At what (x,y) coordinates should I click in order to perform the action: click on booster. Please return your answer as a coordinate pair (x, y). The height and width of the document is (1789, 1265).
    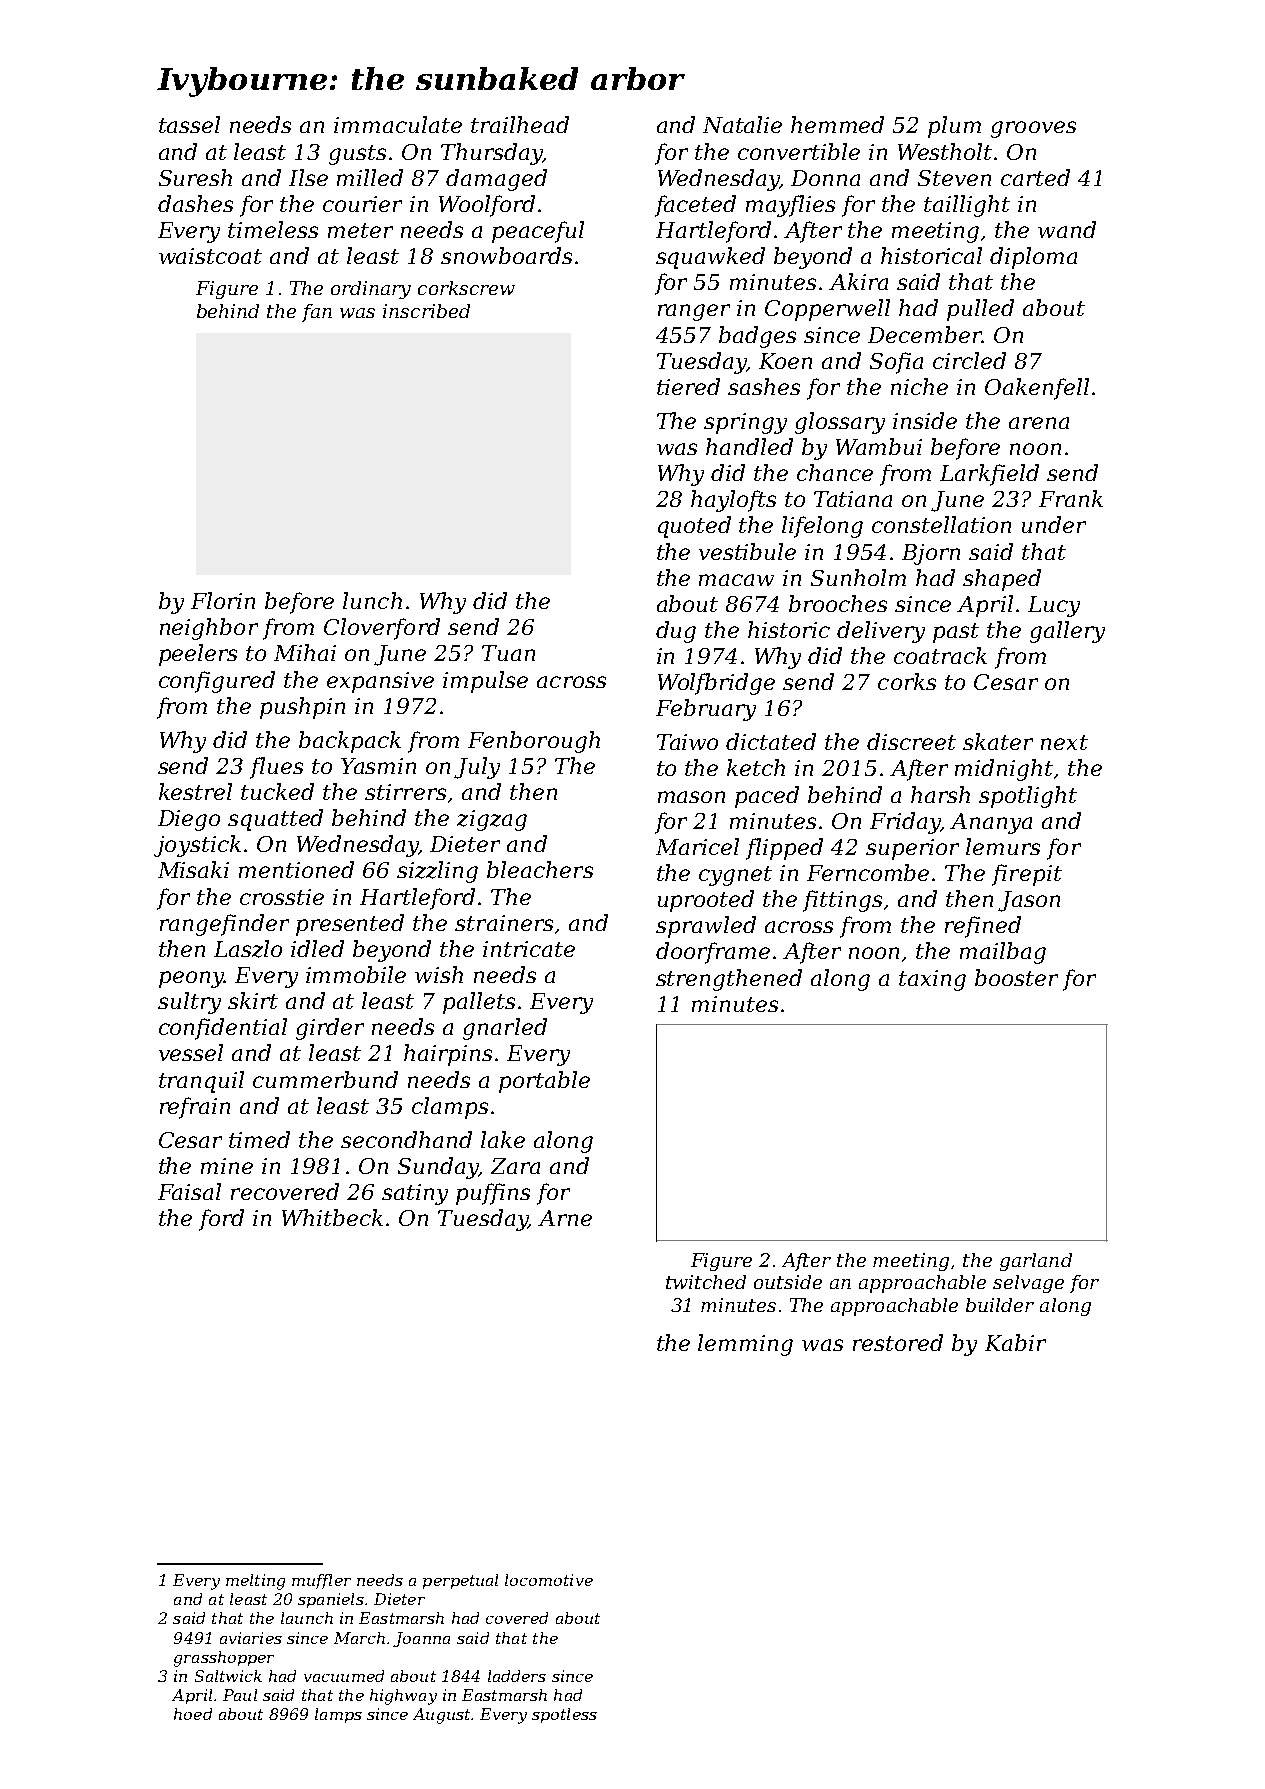
    Looking at the image, I should click on (1016, 977).
